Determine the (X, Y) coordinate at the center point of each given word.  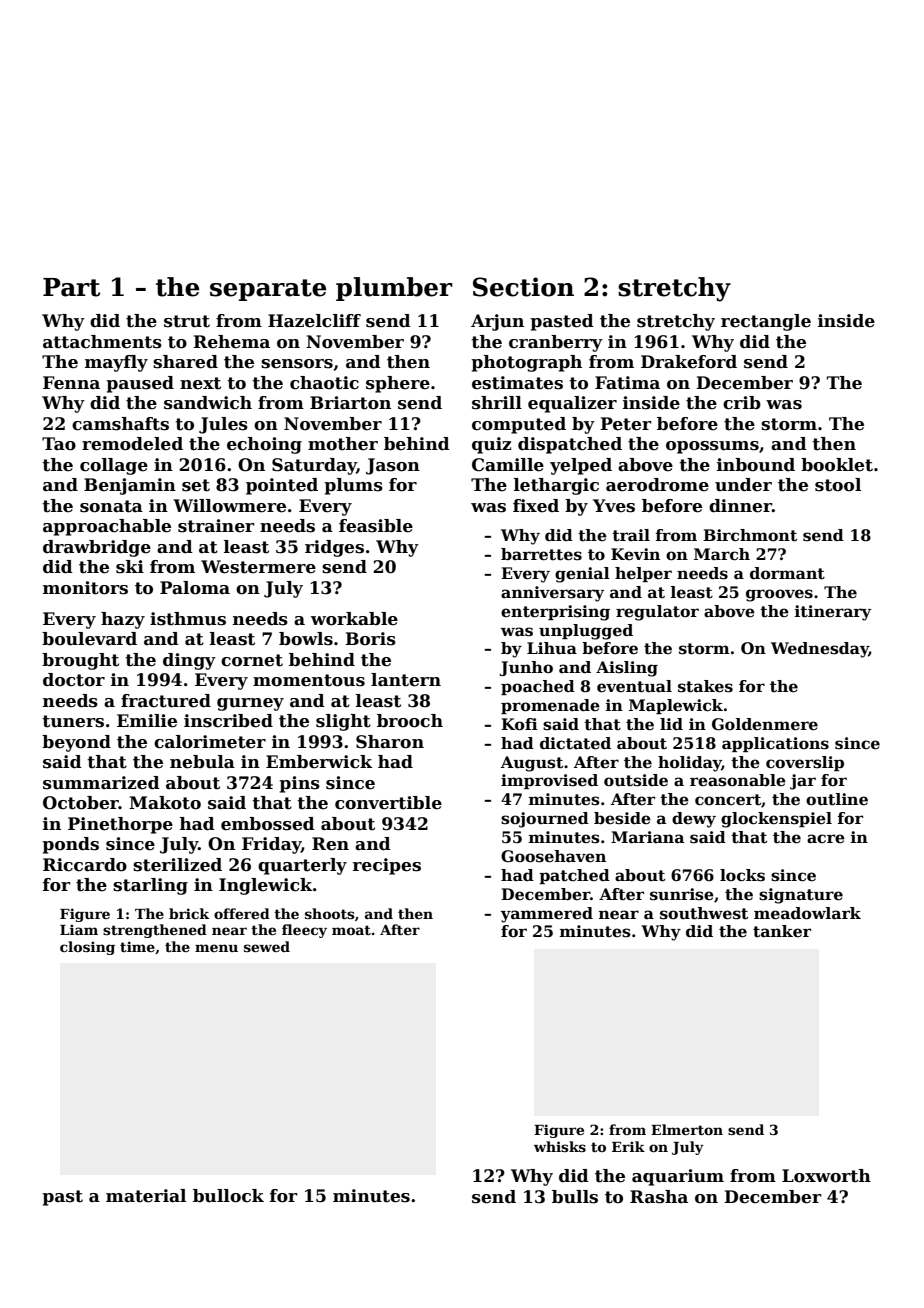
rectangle (766, 322)
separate (268, 290)
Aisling (627, 669)
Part (71, 287)
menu (216, 948)
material (146, 1196)
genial (582, 575)
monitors (85, 588)
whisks (560, 1146)
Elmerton (687, 1129)
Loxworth (826, 1176)
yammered (546, 915)
